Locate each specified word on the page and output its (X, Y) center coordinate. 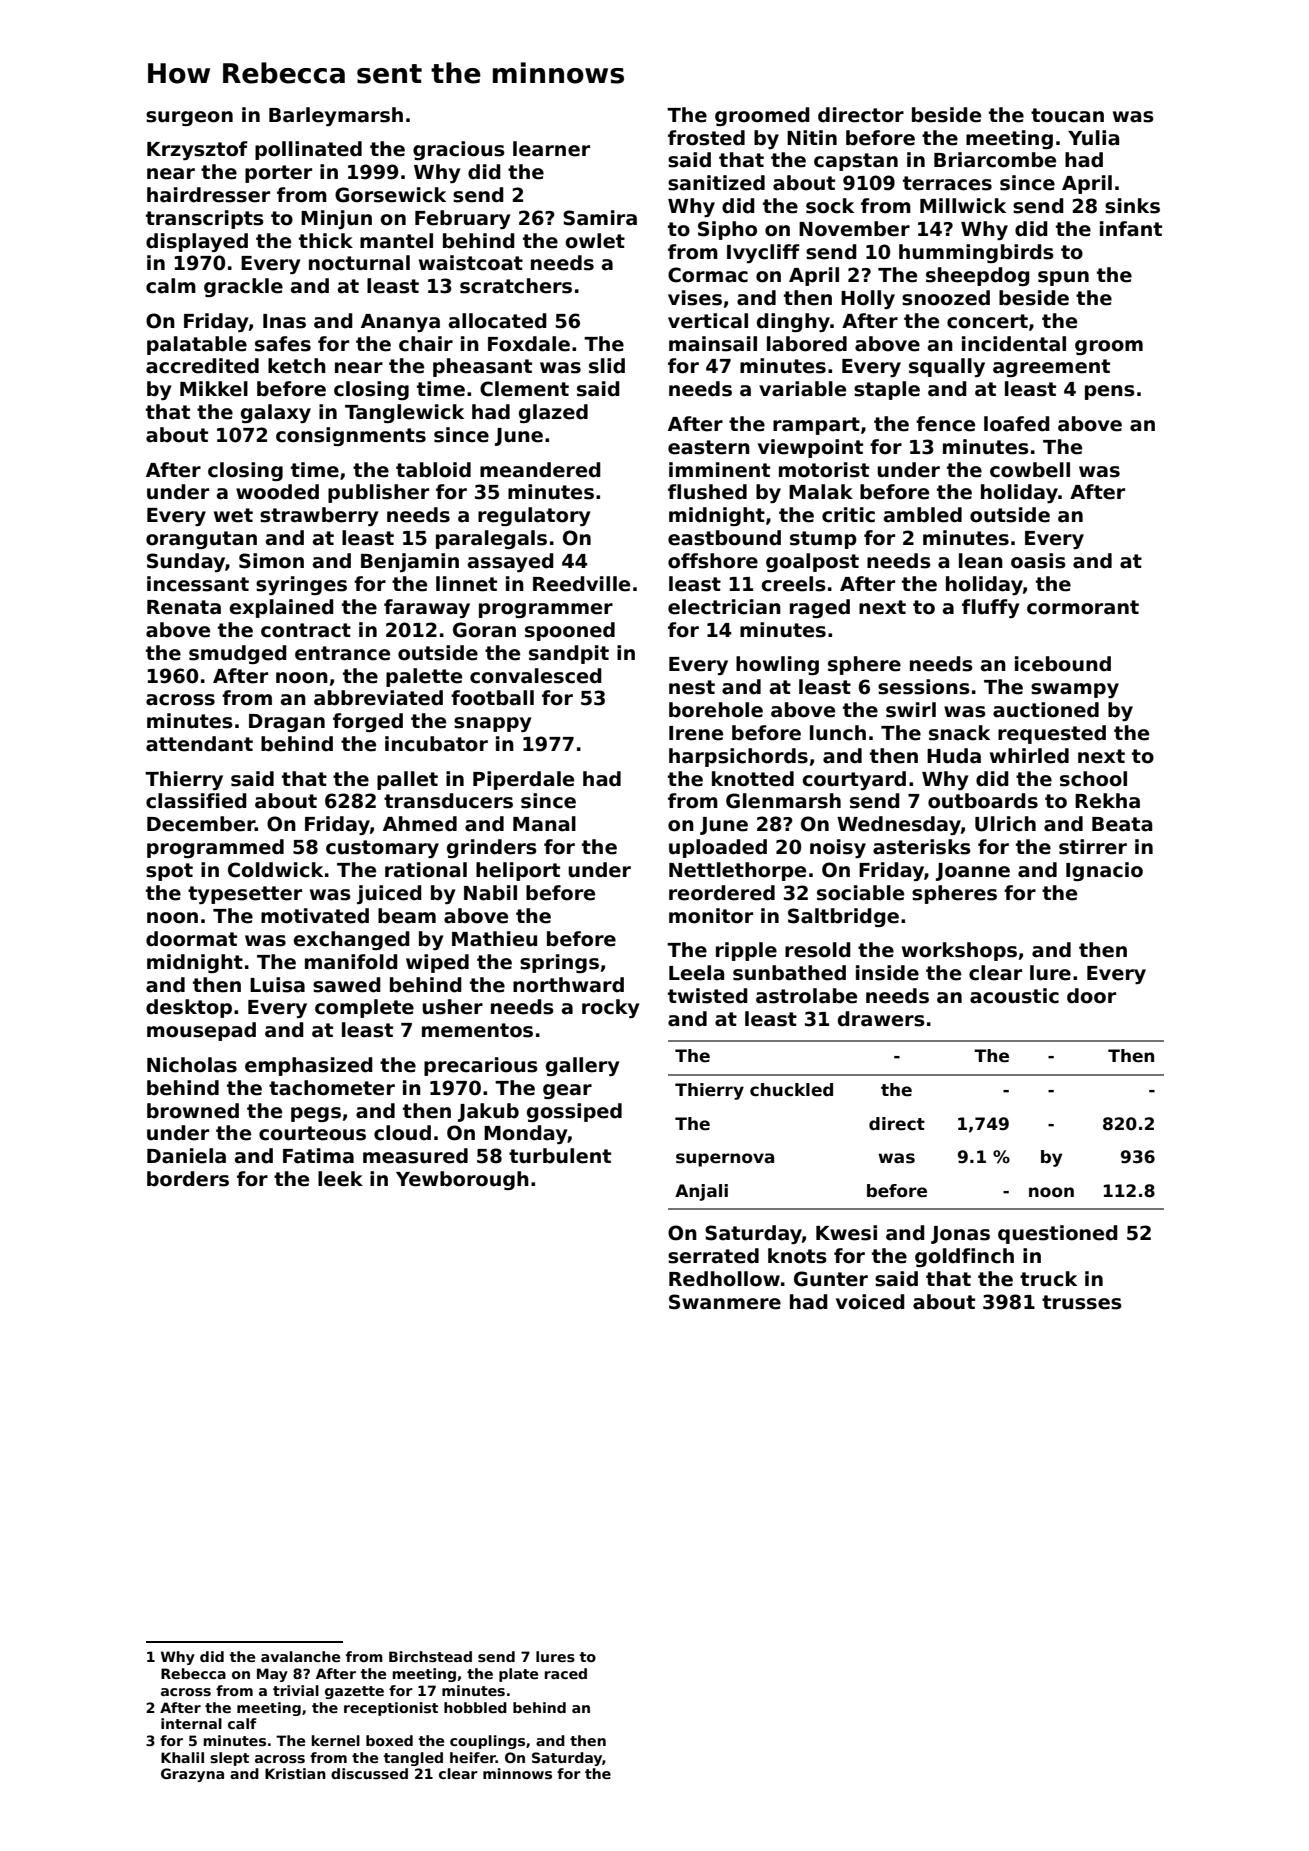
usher (452, 1007)
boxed (389, 1740)
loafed (1017, 424)
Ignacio (1104, 871)
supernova (725, 1160)
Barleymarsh (336, 116)
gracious (459, 150)
